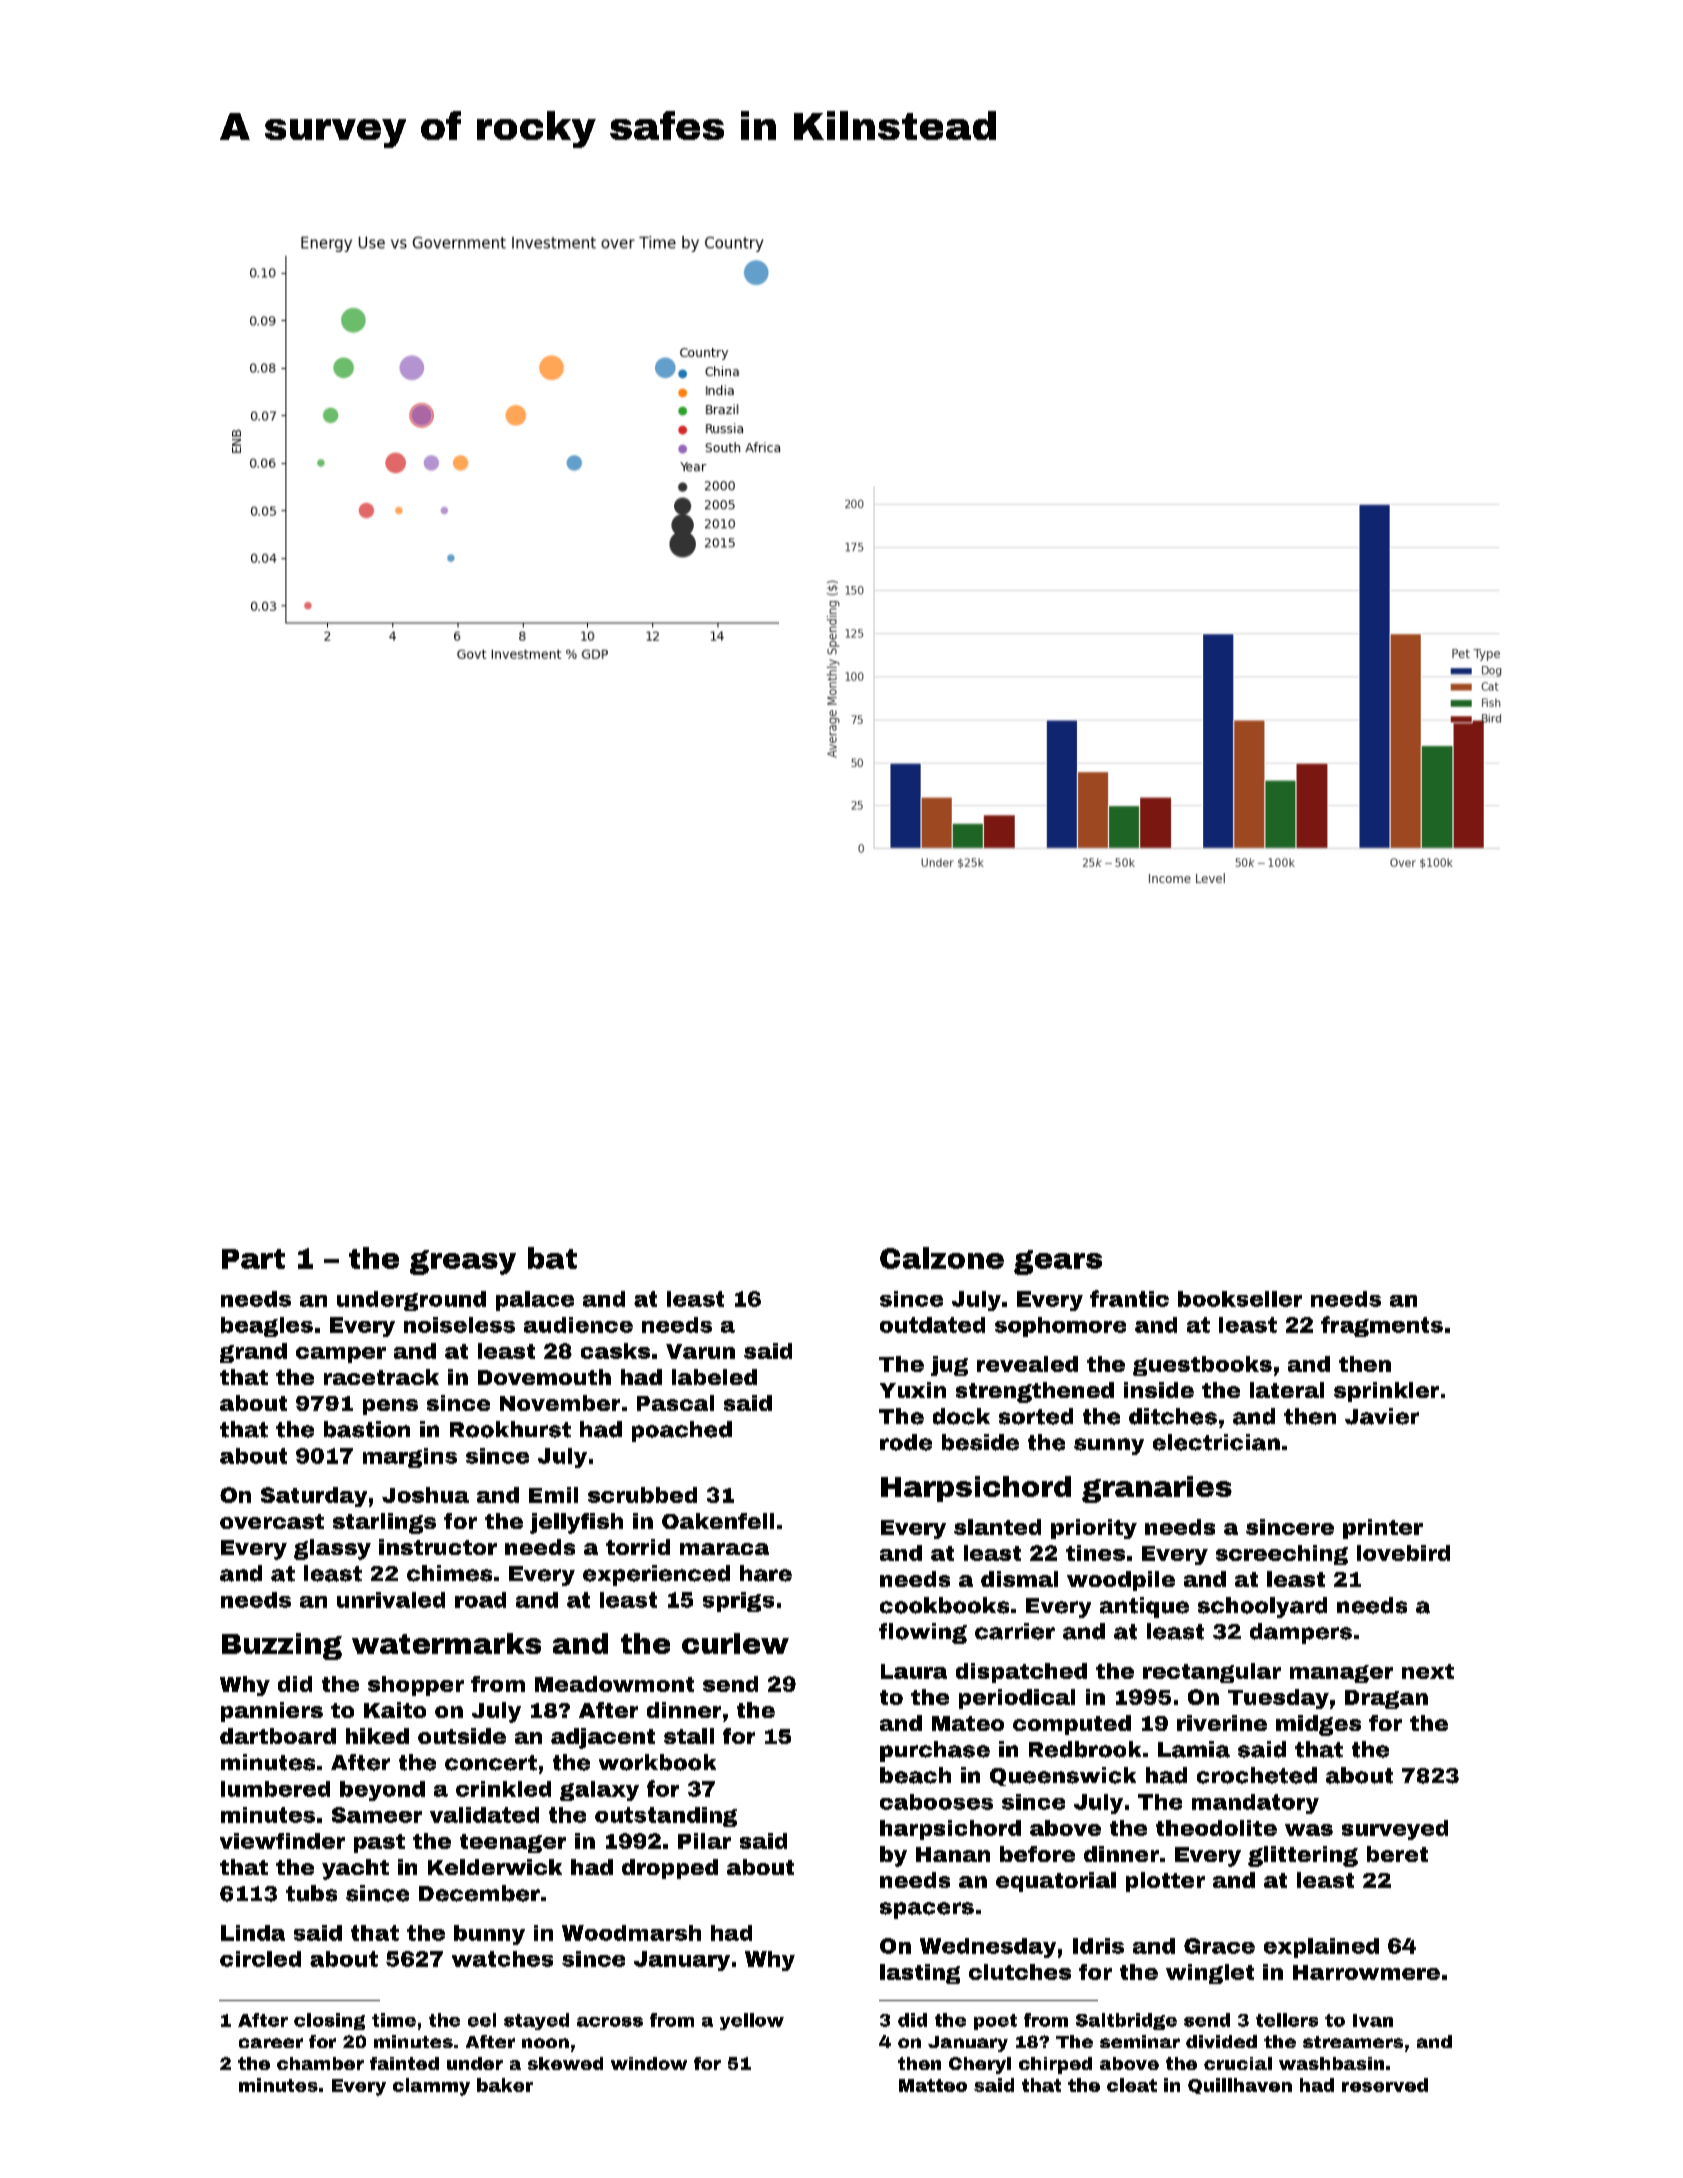  Describe the element at coordinates (1386, 1699) in the image. I see `Dragan` at that location.
